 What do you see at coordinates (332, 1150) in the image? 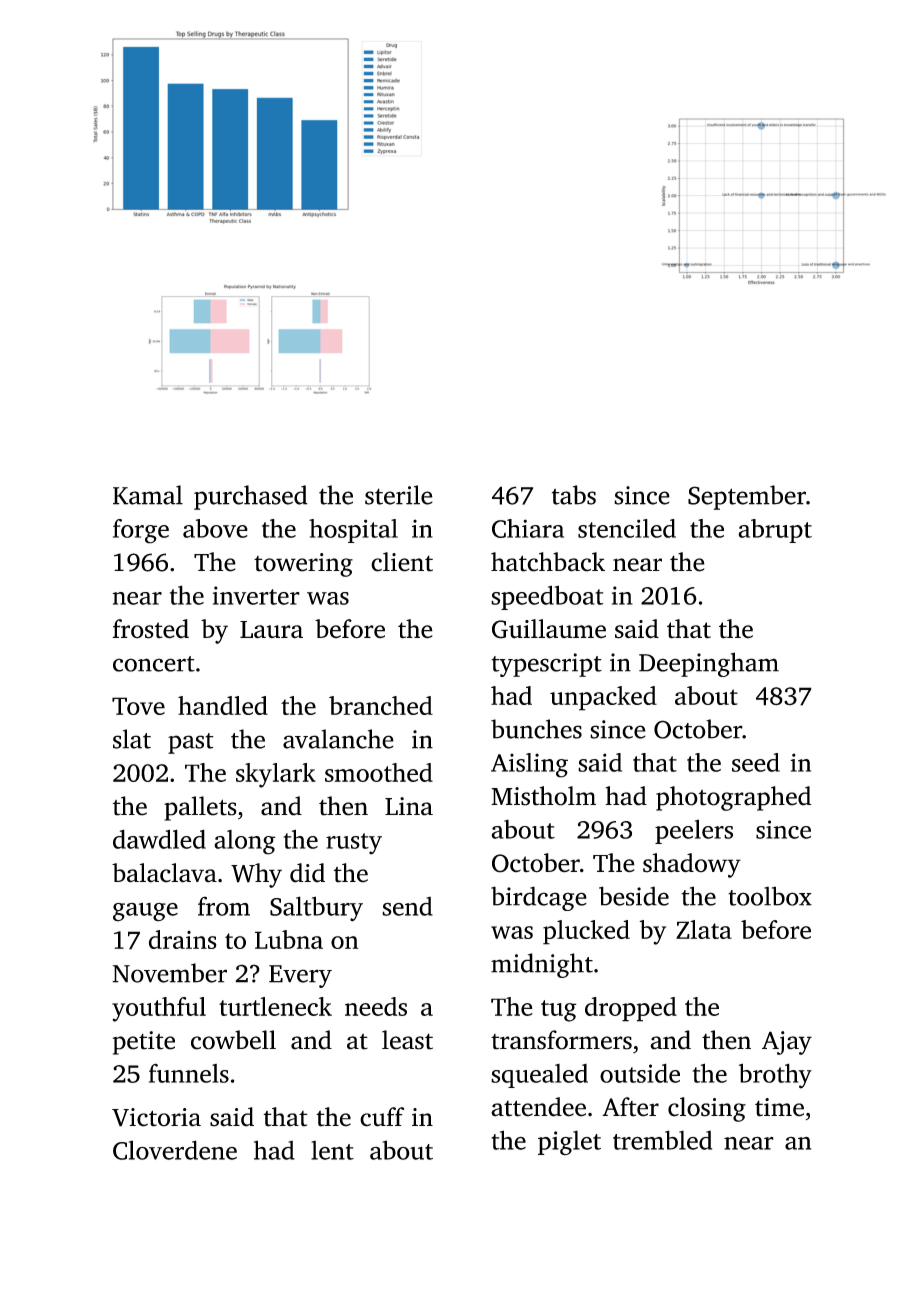
I see `lent` at bounding box center [332, 1150].
